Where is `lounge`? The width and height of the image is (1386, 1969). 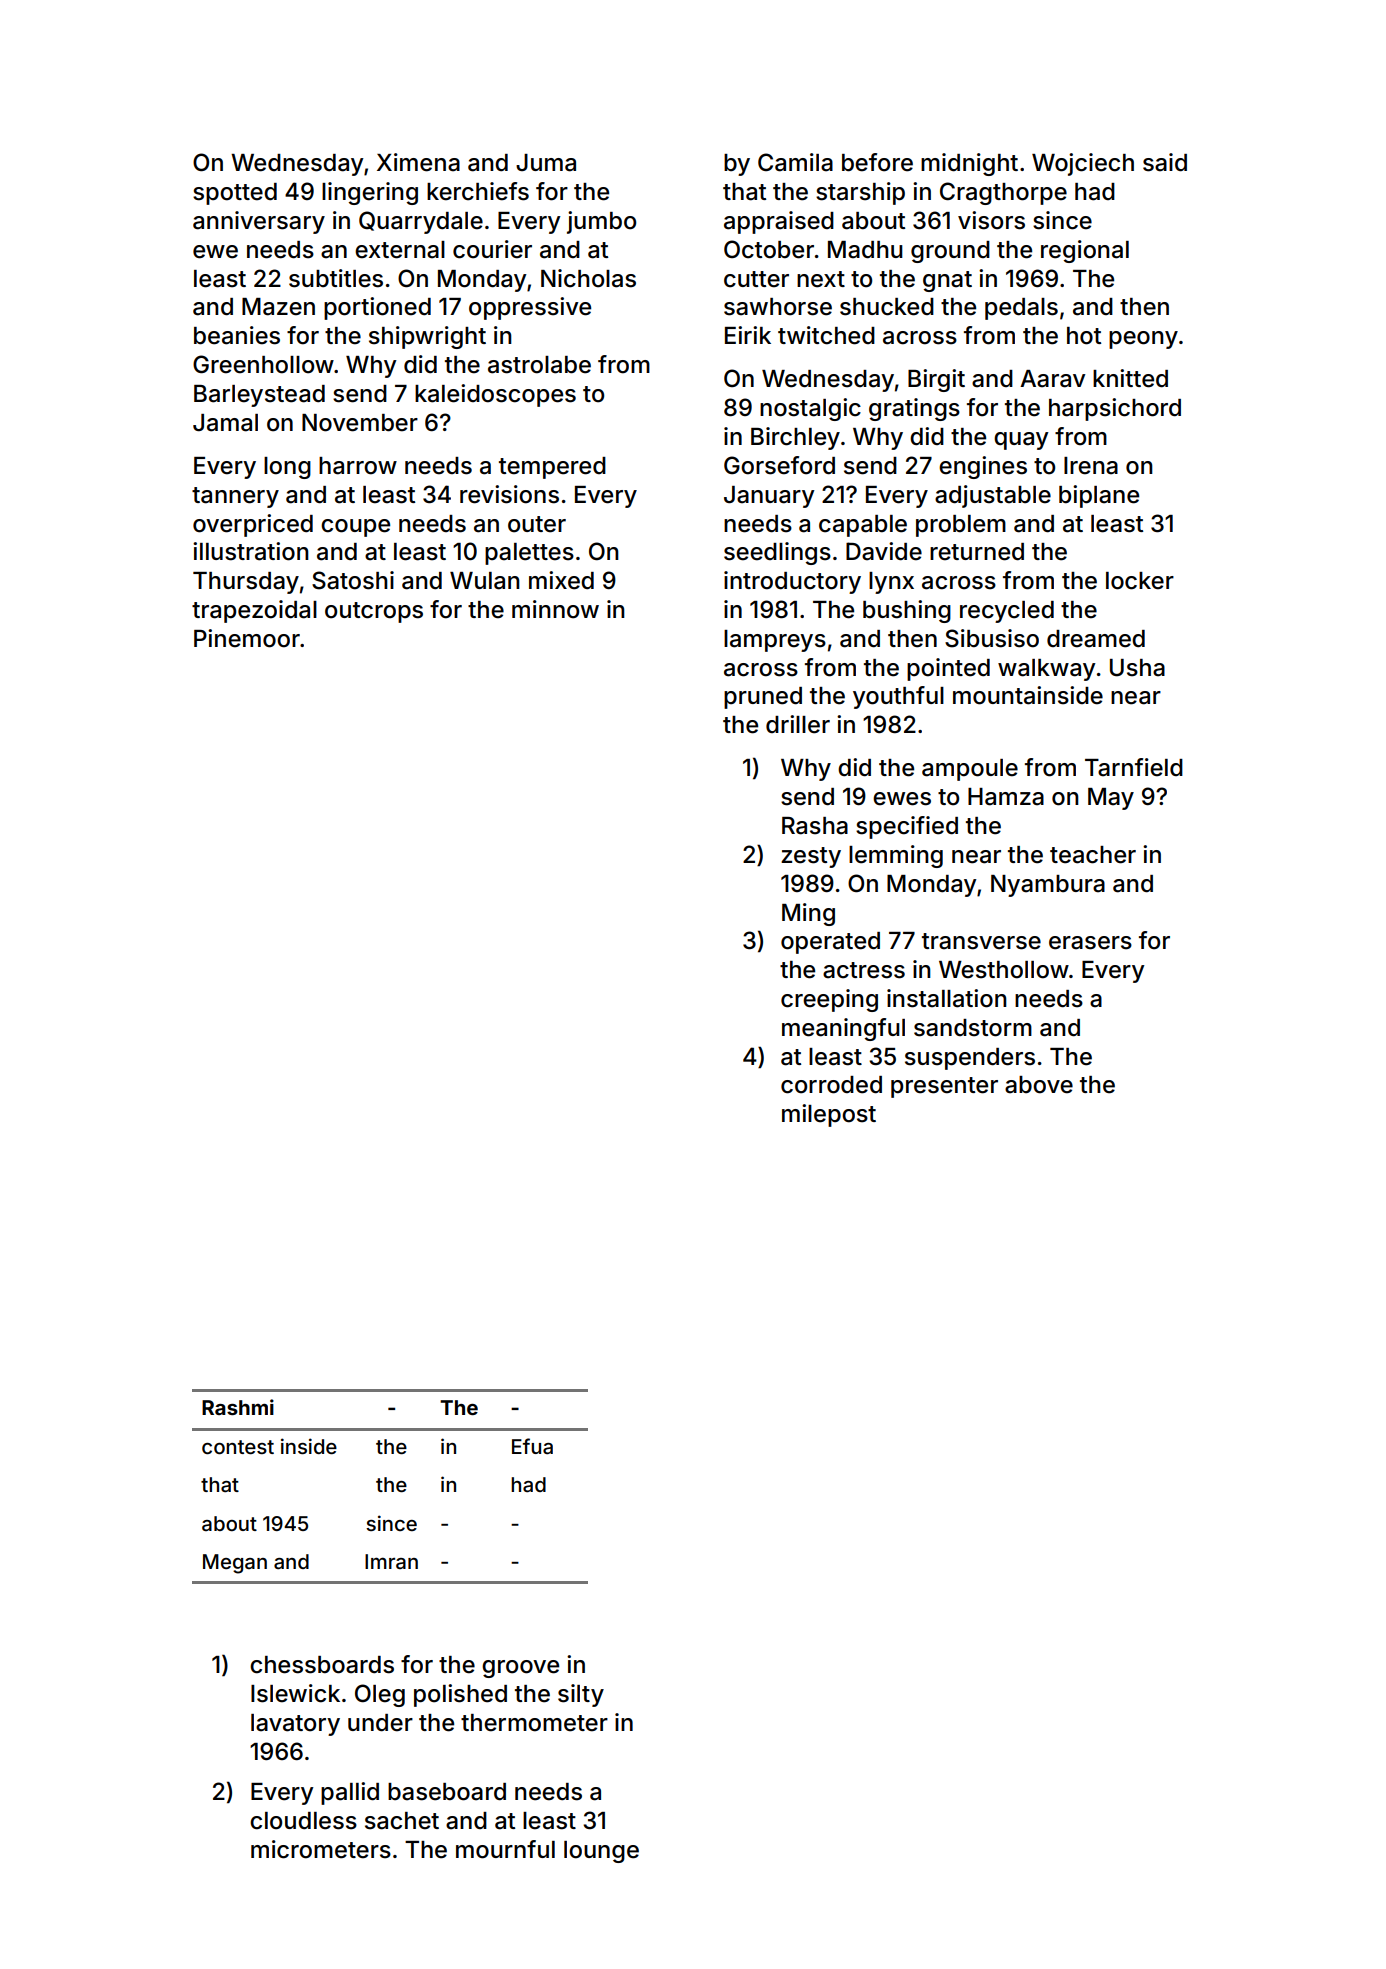
lounge is located at coordinates (601, 1852).
